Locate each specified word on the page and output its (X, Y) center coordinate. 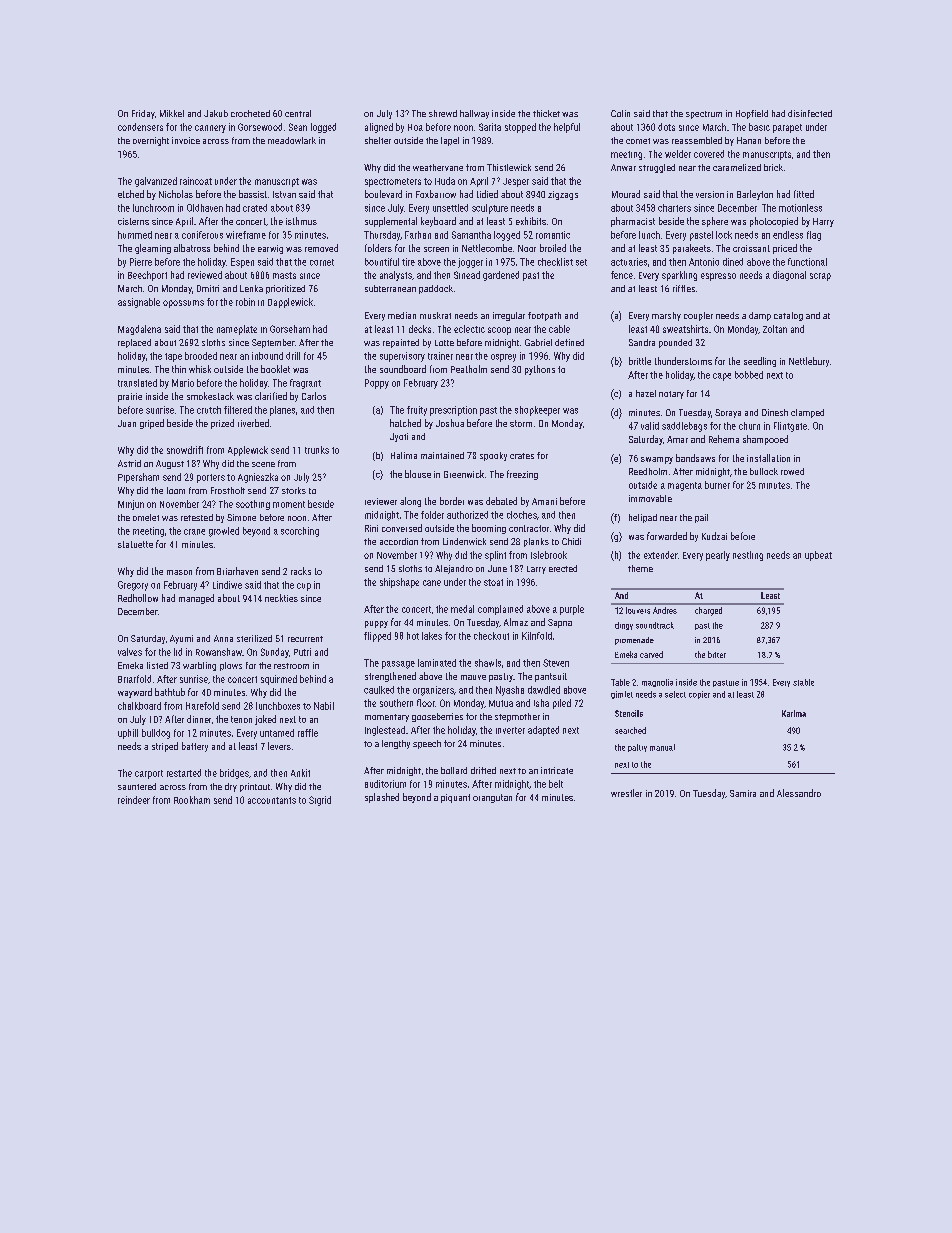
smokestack (210, 396)
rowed (792, 471)
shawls (488, 663)
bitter (717, 654)
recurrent (305, 639)
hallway (474, 114)
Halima (404, 455)
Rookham (192, 800)
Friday (143, 114)
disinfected (810, 113)
